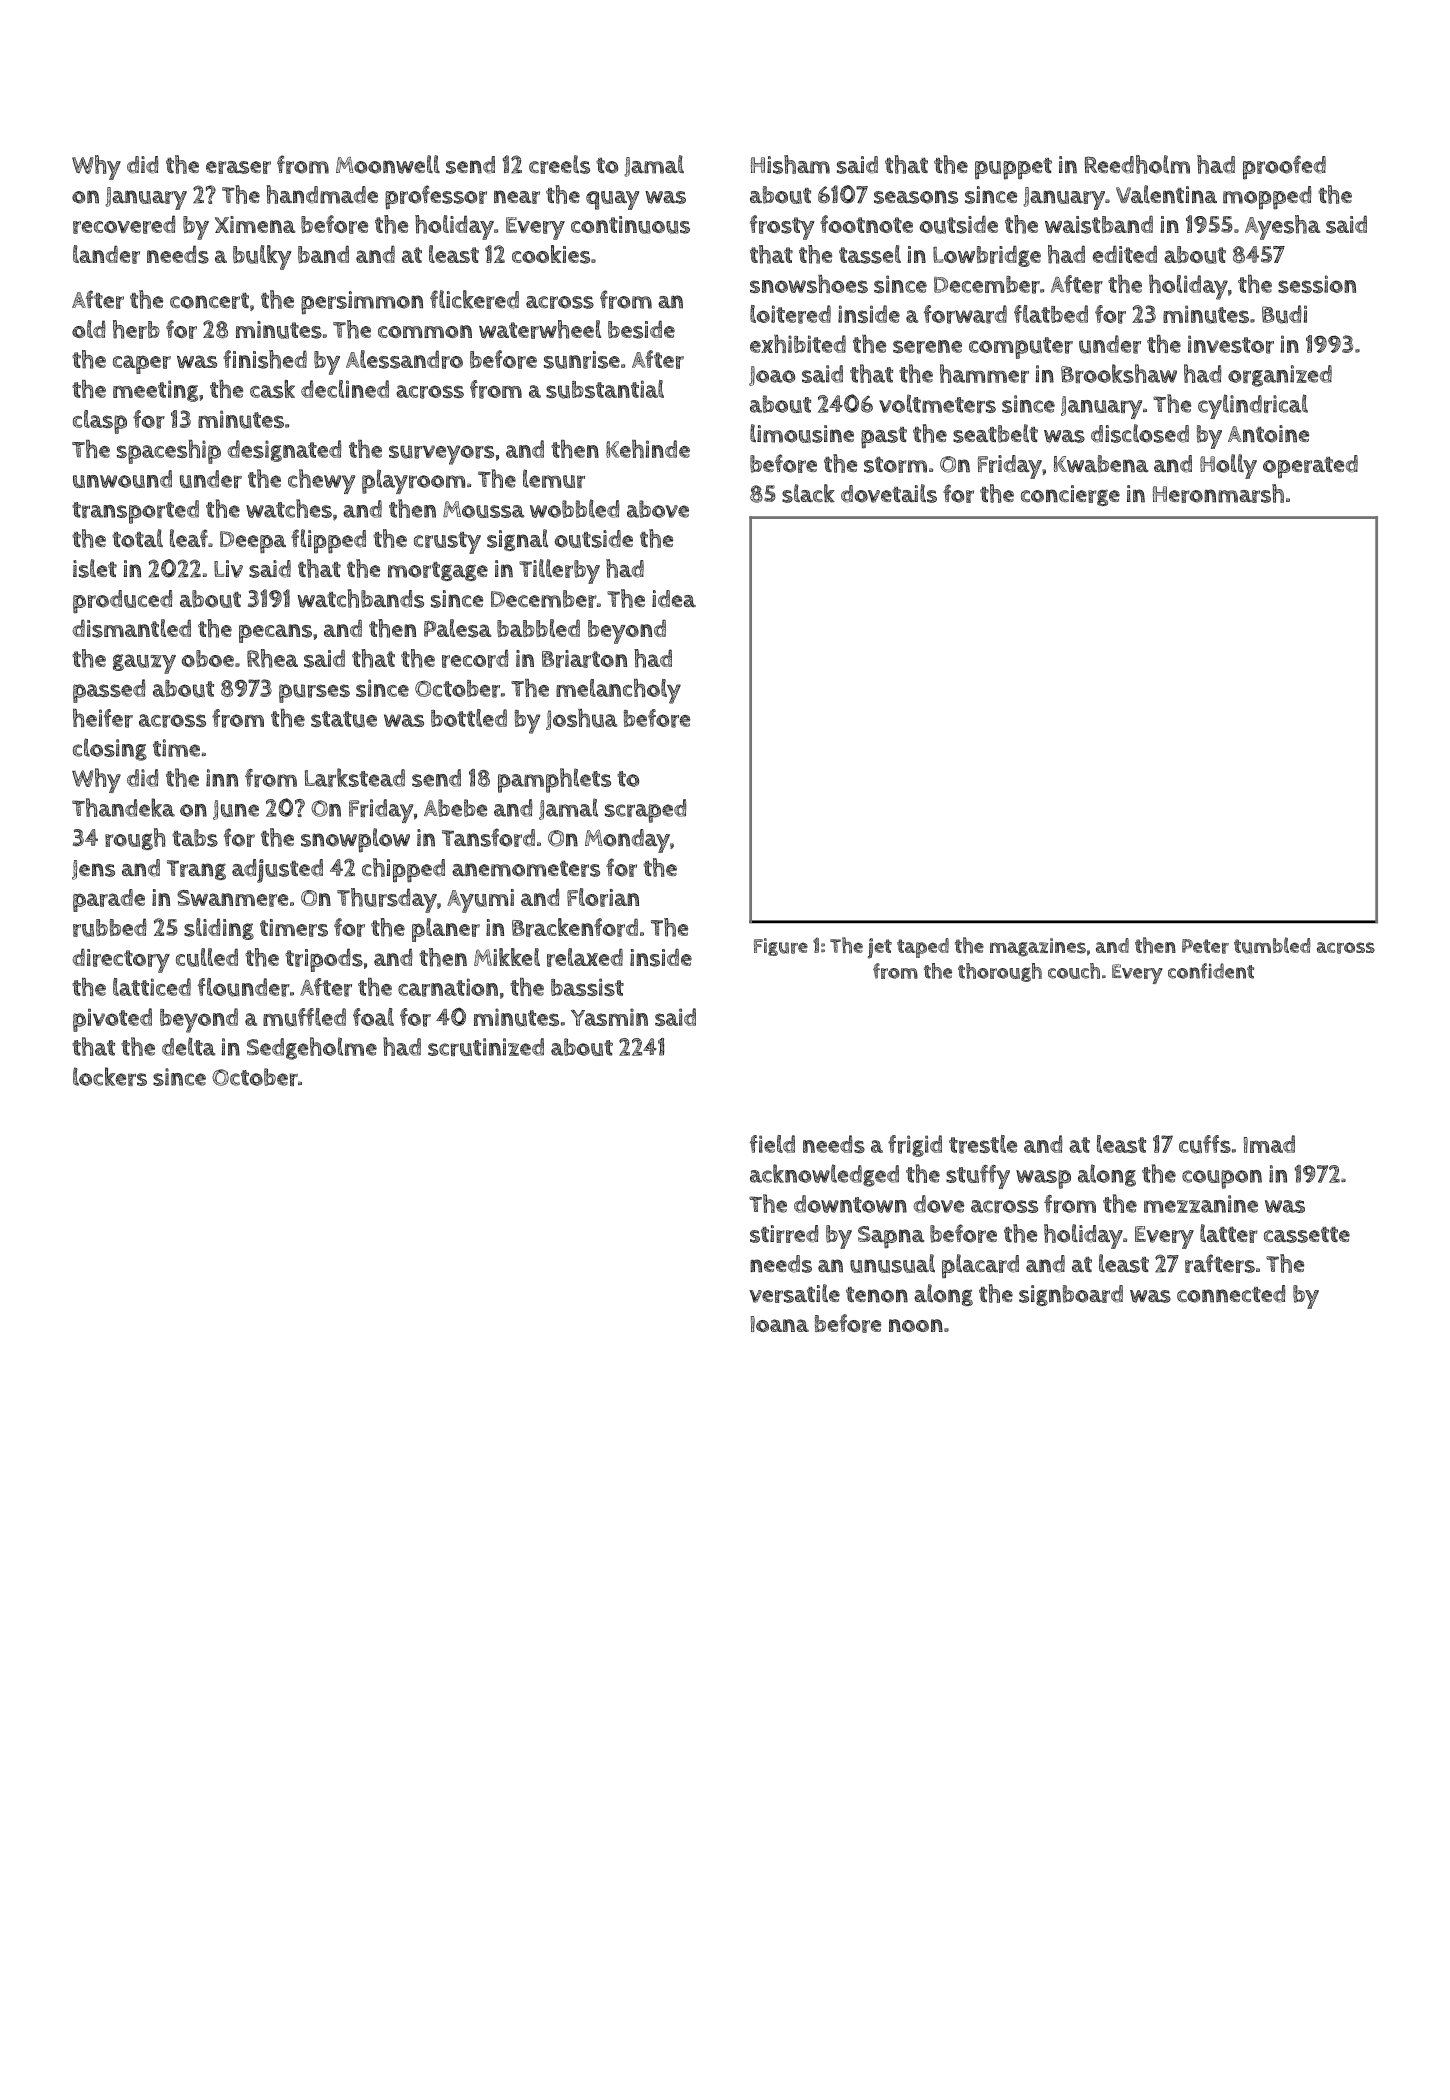 The width and height of the document is (1450, 2100). What do you see at coordinates (95, 568) in the document?
I see `islet` at bounding box center [95, 568].
